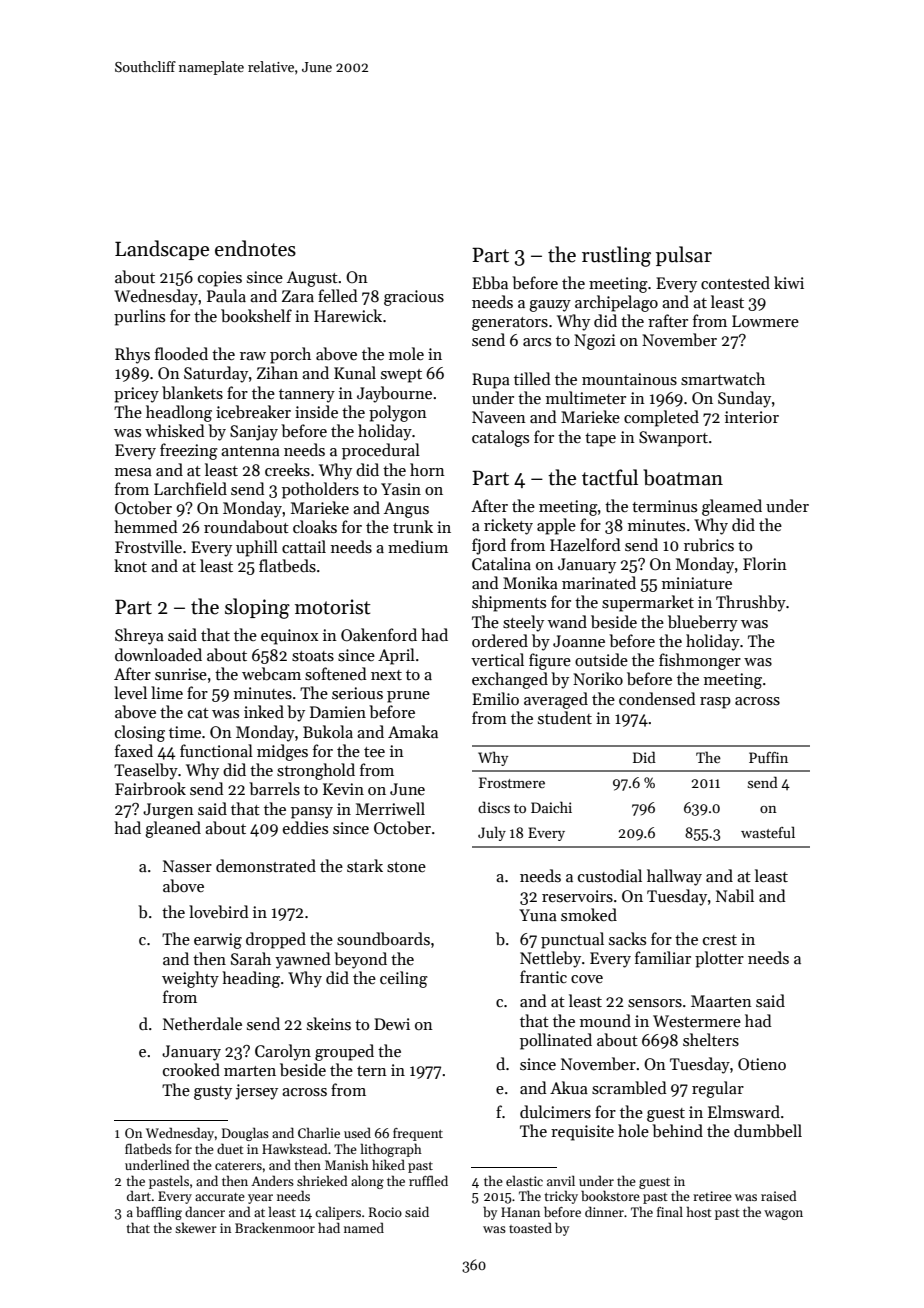 This image has height=1308, width=924. What do you see at coordinates (520, 1212) in the image?
I see `Hanan` at bounding box center [520, 1212].
